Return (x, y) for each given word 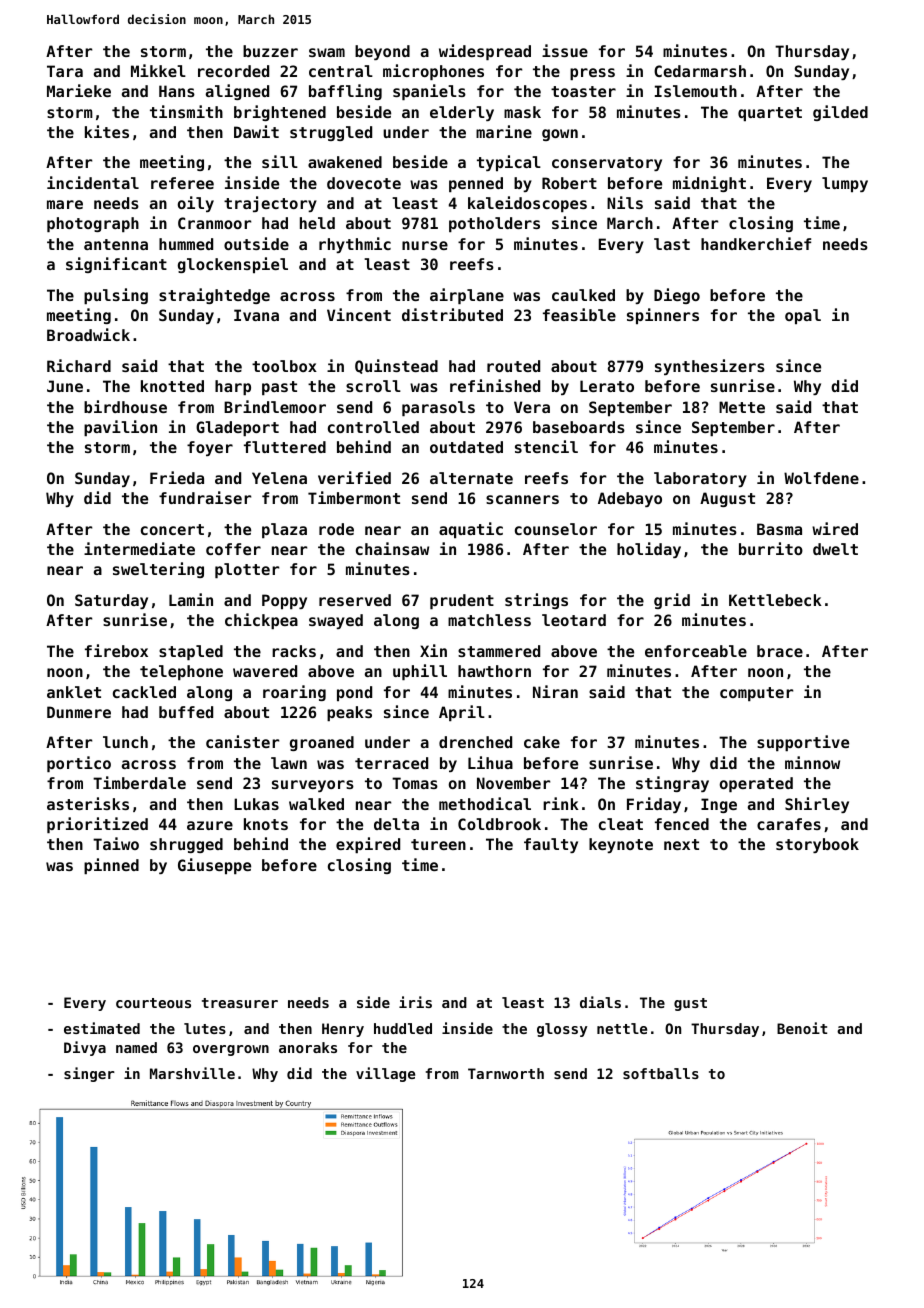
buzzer (270, 51)
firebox (116, 650)
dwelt (835, 549)
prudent (462, 601)
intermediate (139, 548)
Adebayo (630, 499)
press (592, 74)
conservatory (607, 164)
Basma (779, 529)
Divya (85, 1048)
